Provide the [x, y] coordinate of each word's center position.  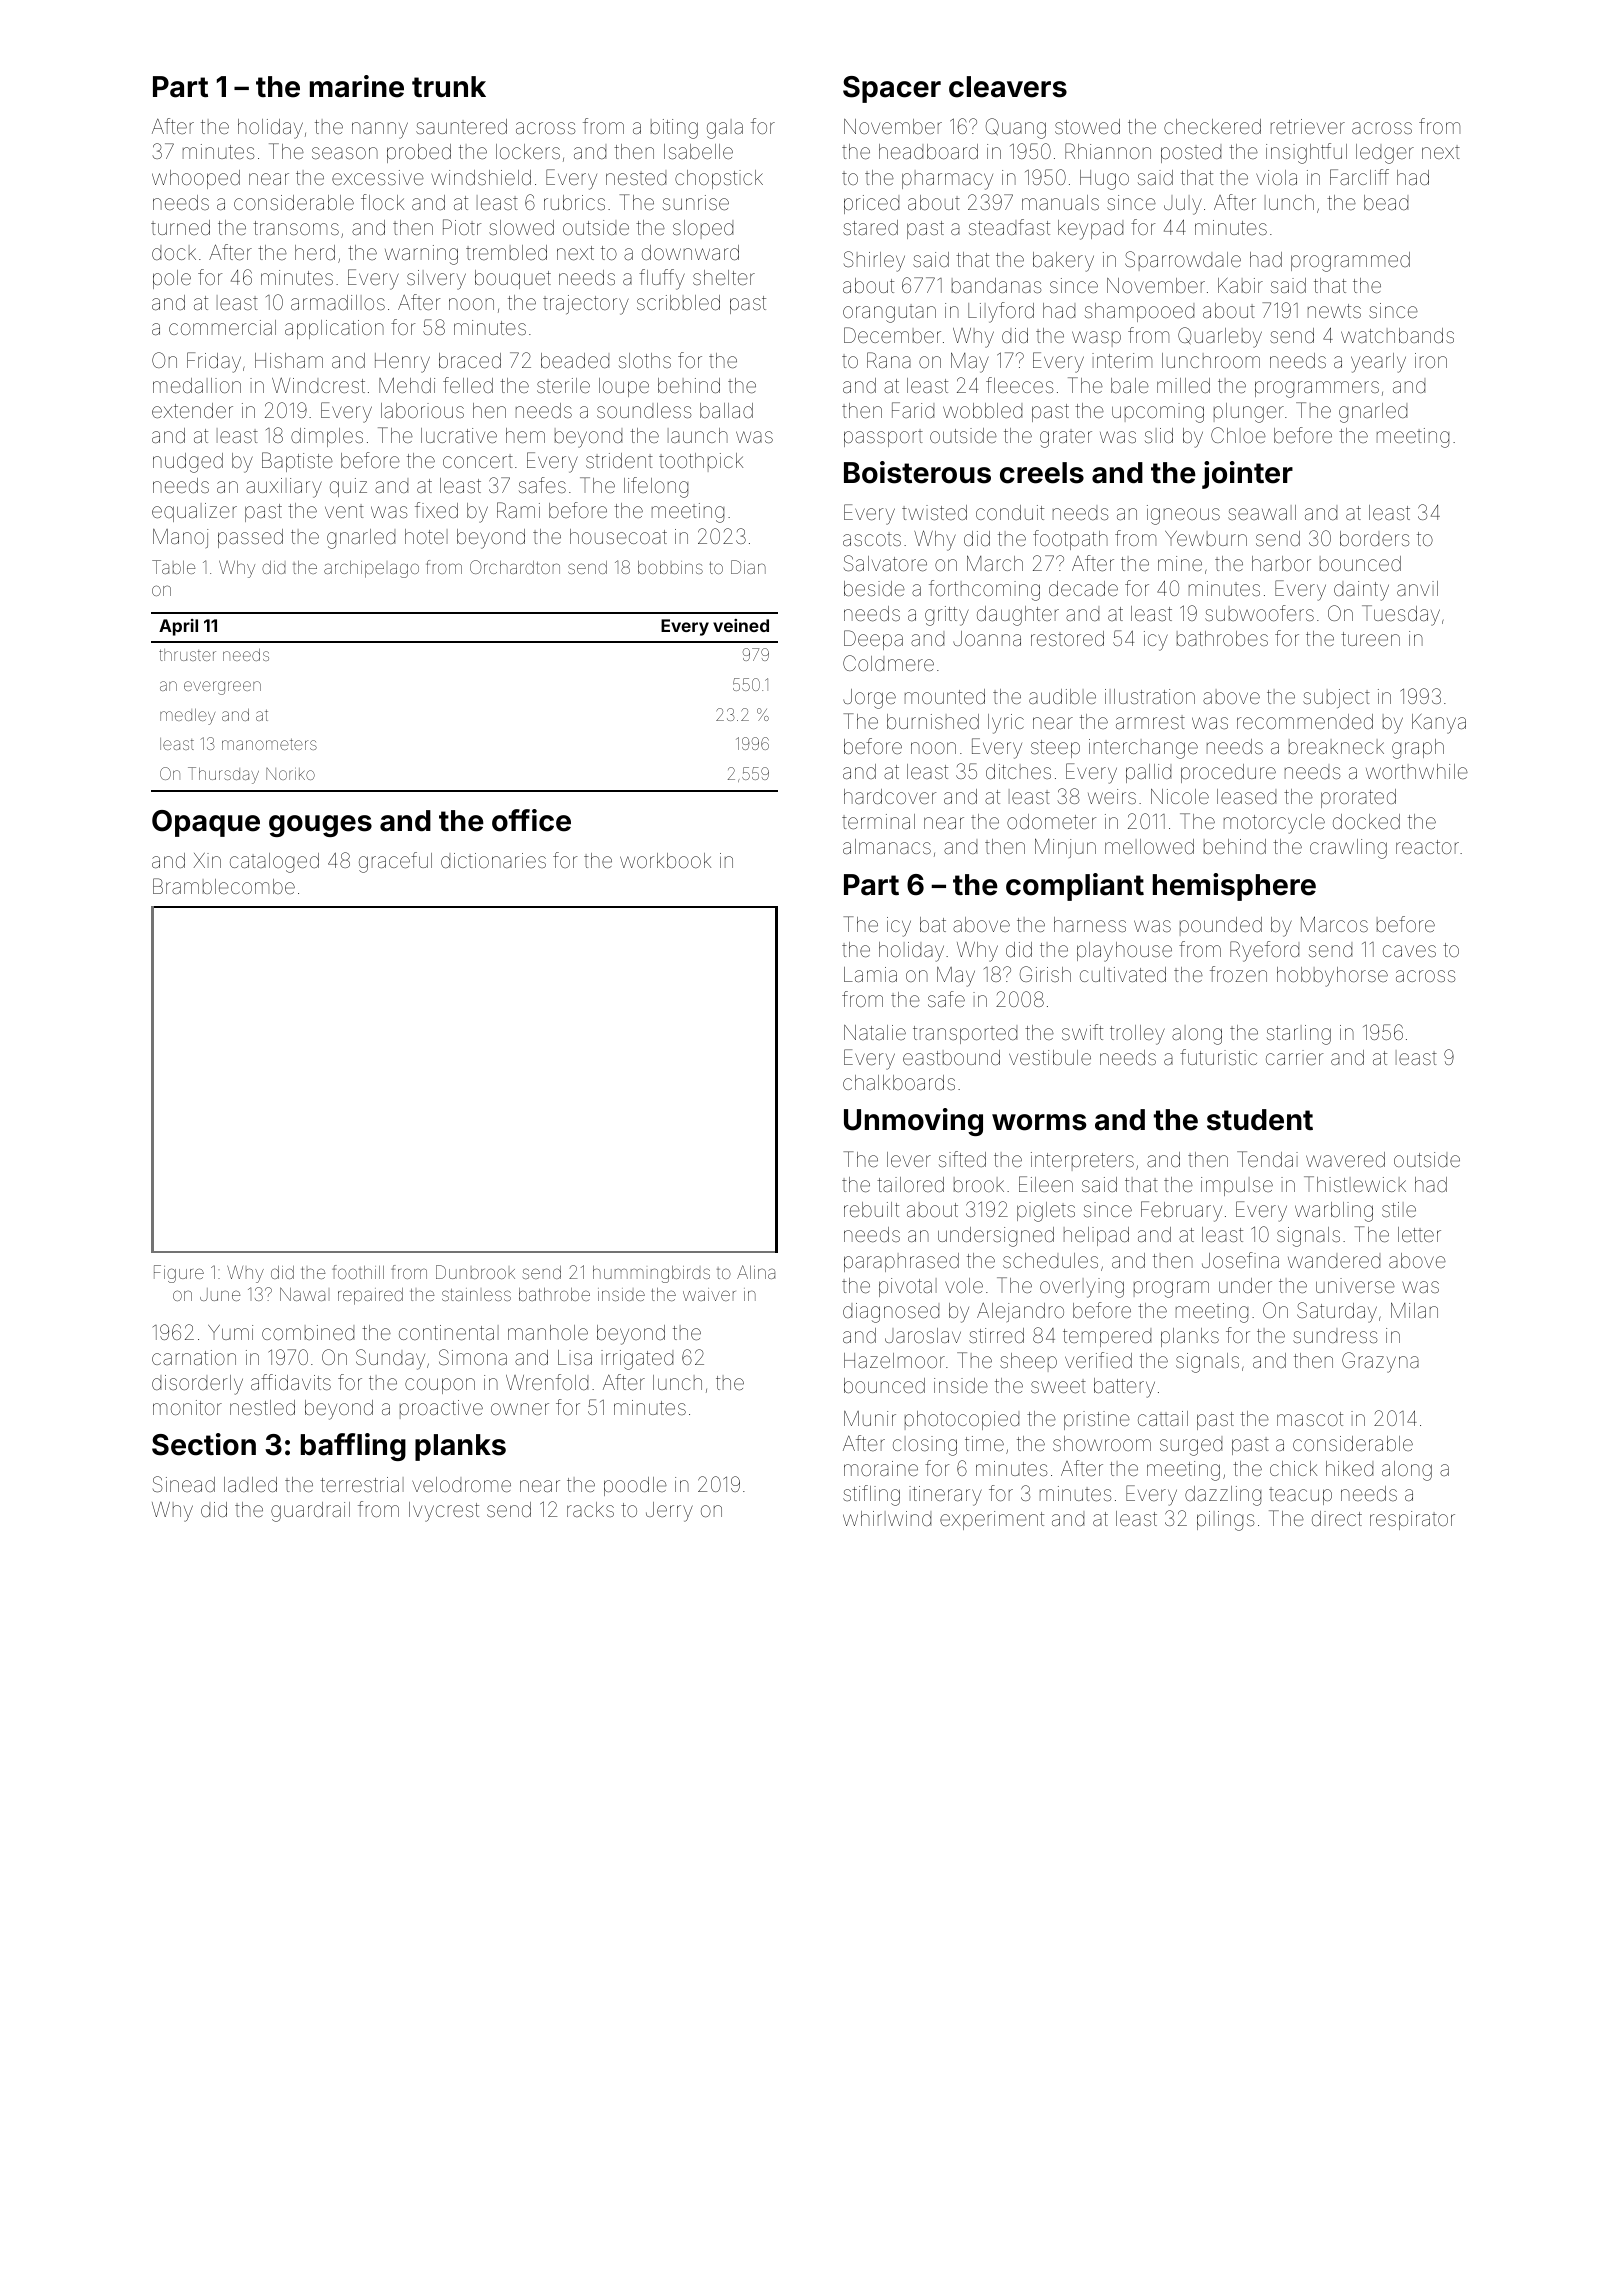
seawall [1262, 512]
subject [1336, 698]
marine [357, 86]
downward [690, 252]
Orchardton [515, 567]
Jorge [869, 699]
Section [204, 1444]
